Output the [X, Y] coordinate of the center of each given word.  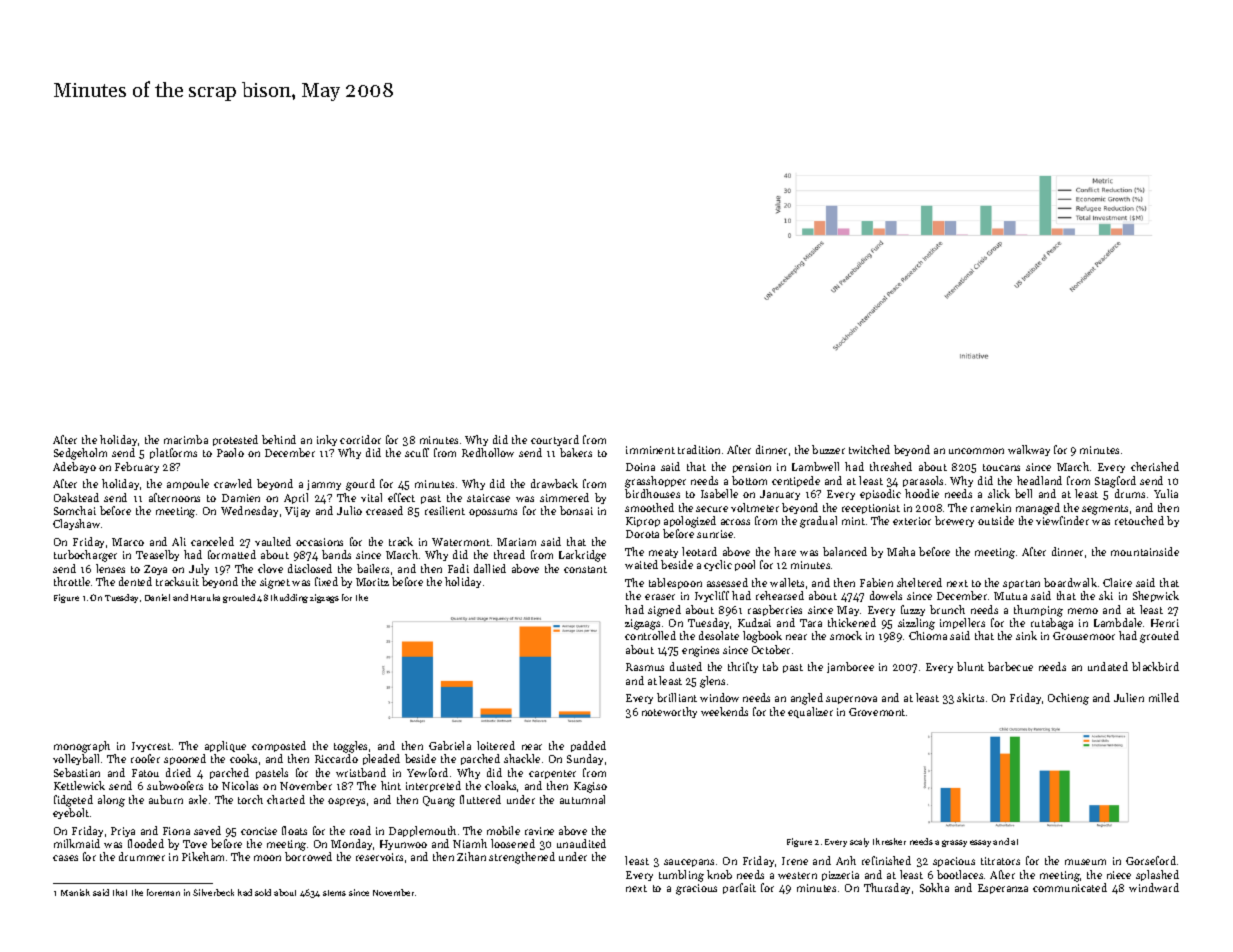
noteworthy [669, 712]
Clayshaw [76, 524]
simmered [564, 497]
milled [1164, 697]
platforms [173, 453]
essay [980, 843]
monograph [82, 747]
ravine [539, 831]
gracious [696, 889]
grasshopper [655, 482]
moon [267, 858]
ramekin [991, 507]
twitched [869, 449]
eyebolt [71, 813]
